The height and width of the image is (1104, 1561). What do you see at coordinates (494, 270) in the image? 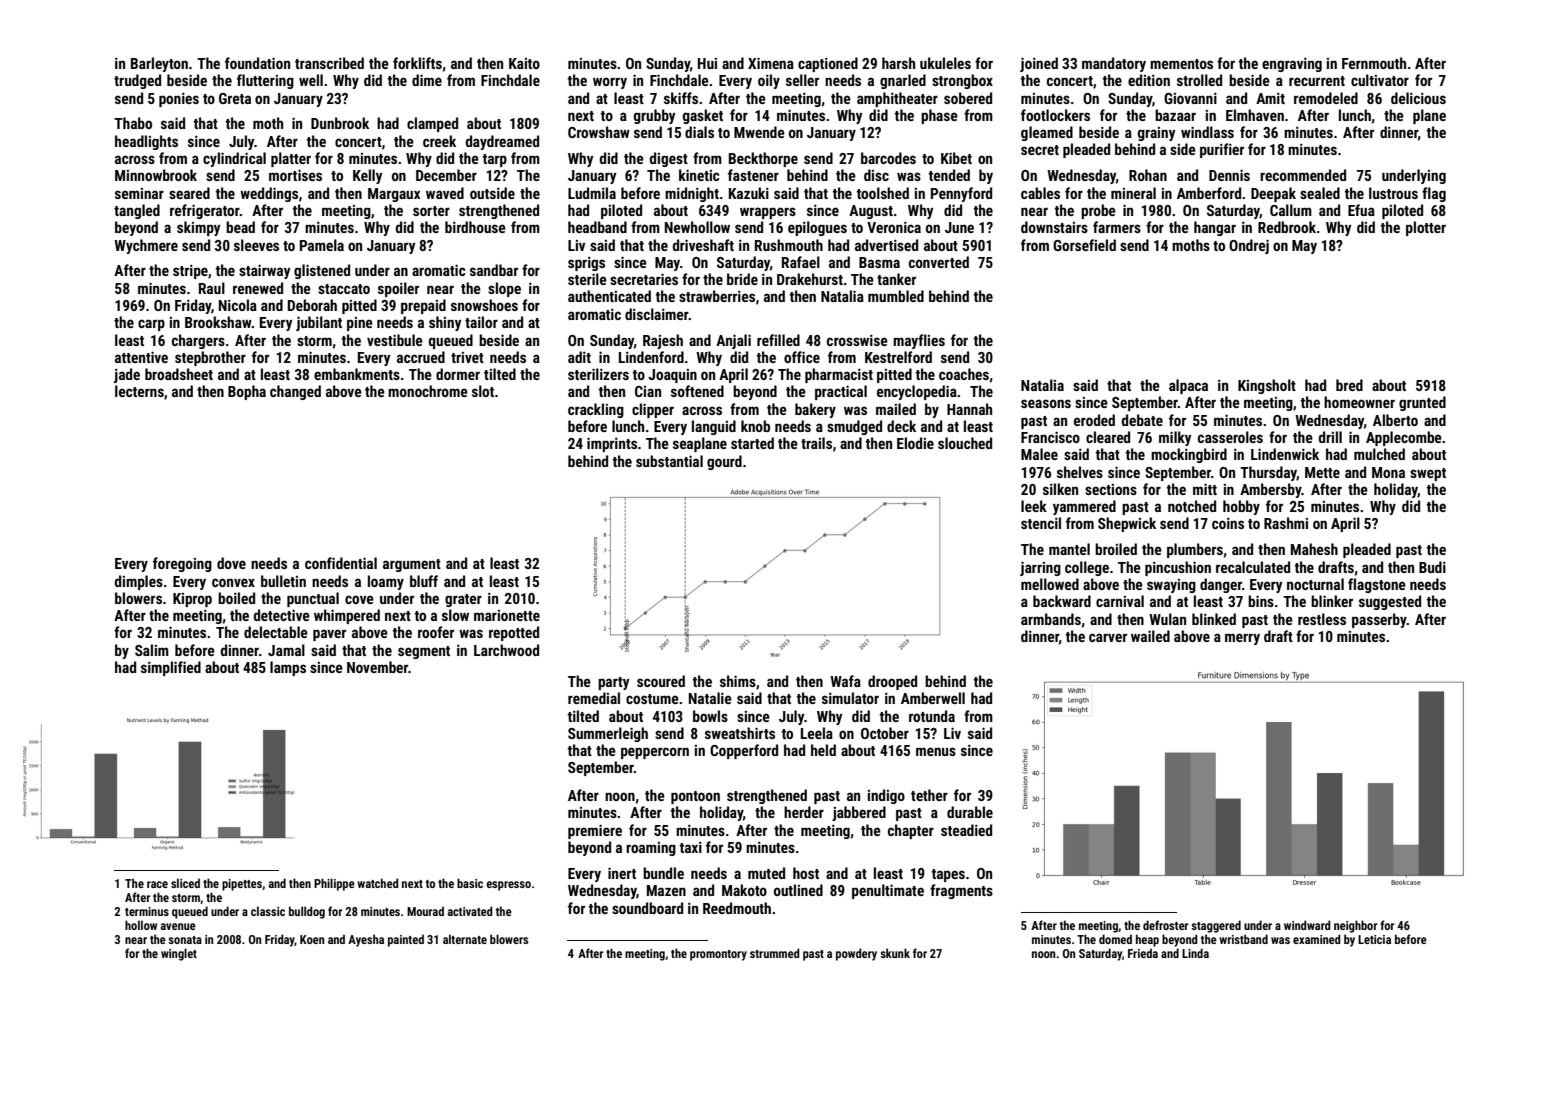
I see `sandbar` at bounding box center [494, 270].
